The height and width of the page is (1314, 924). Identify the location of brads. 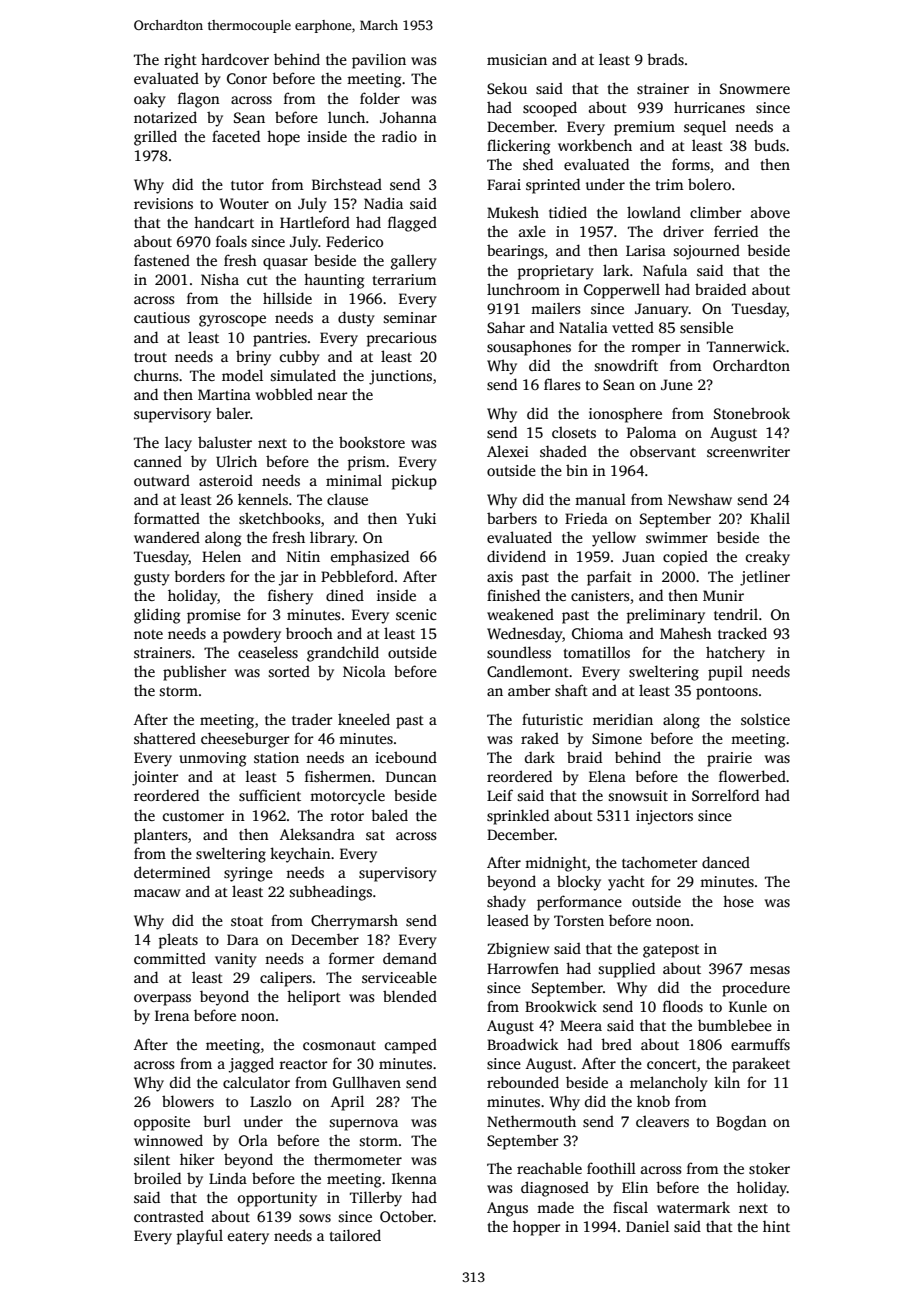
(665, 59).
